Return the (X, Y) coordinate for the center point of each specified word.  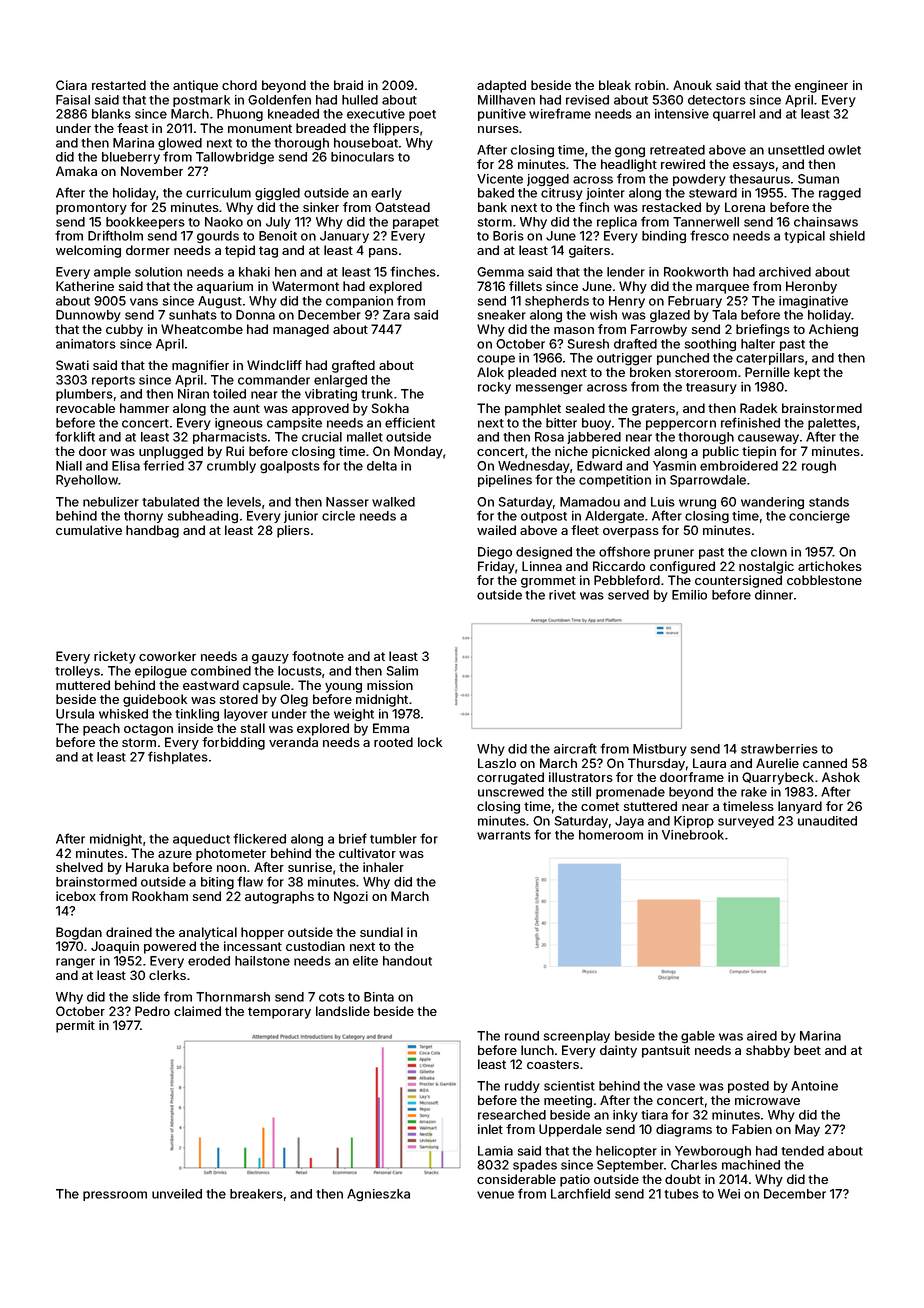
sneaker (502, 315)
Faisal (73, 100)
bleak (615, 85)
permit (75, 1026)
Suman (818, 179)
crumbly (231, 467)
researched (512, 1115)
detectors (717, 100)
